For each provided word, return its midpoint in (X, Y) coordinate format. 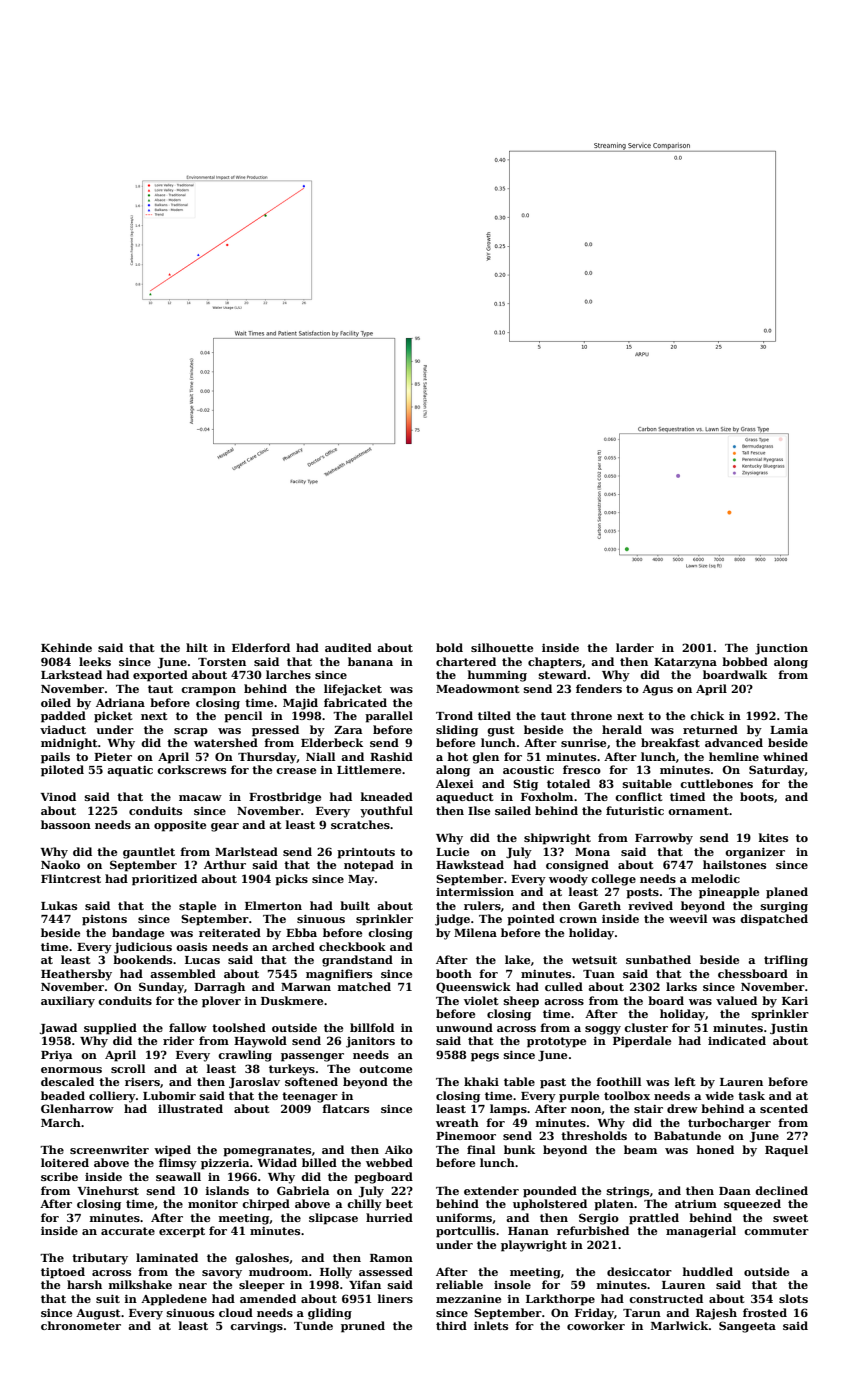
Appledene (174, 1300)
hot (458, 756)
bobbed (745, 661)
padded (63, 717)
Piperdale (642, 1042)
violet (481, 1000)
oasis (191, 946)
